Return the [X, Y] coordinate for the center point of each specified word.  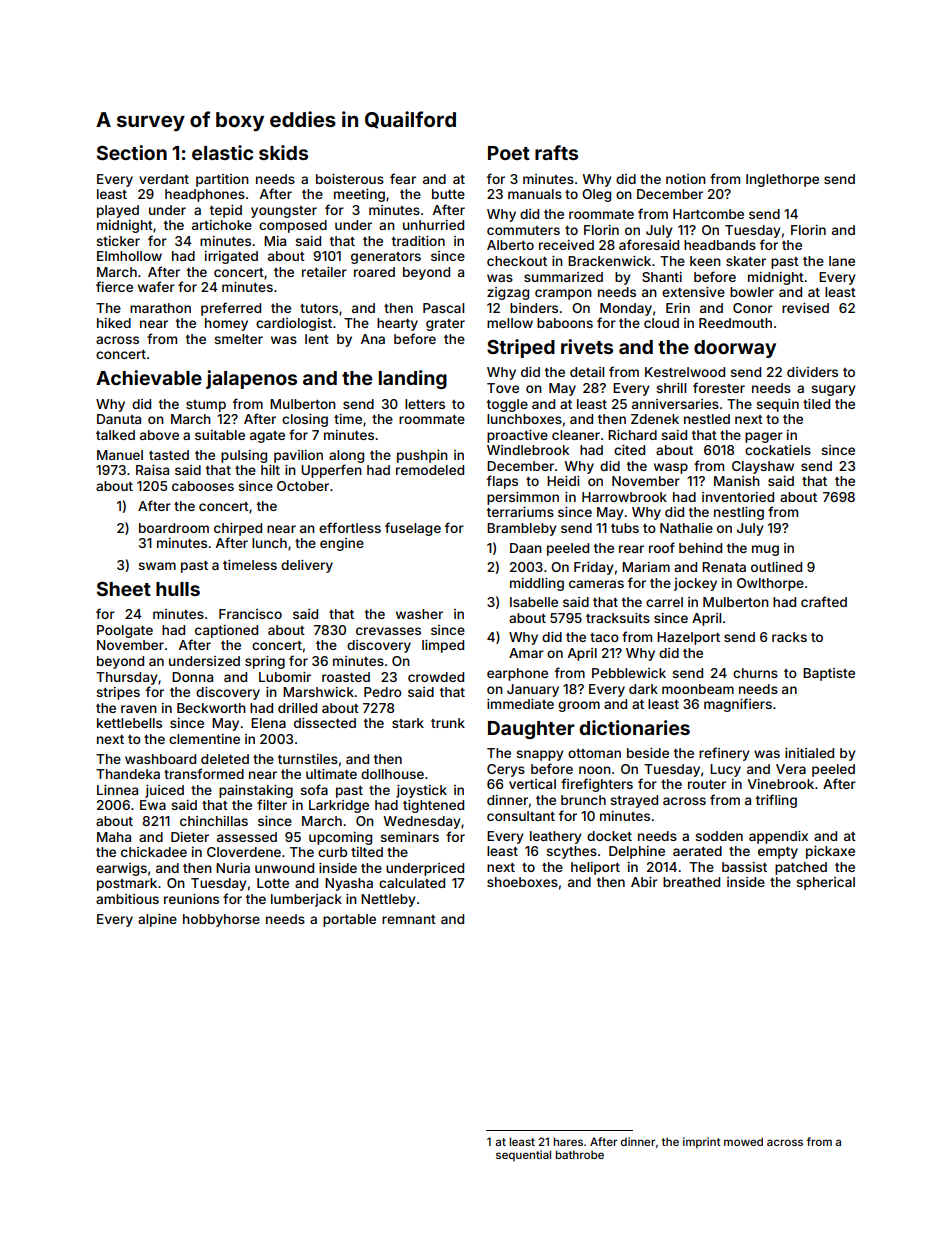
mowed [743, 1141]
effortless [350, 527]
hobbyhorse [221, 920]
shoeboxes [522, 882]
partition [222, 180]
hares [568, 1141]
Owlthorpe [770, 584]
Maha [114, 837]
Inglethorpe [782, 180]
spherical [825, 883]
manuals [535, 194]
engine [342, 544]
